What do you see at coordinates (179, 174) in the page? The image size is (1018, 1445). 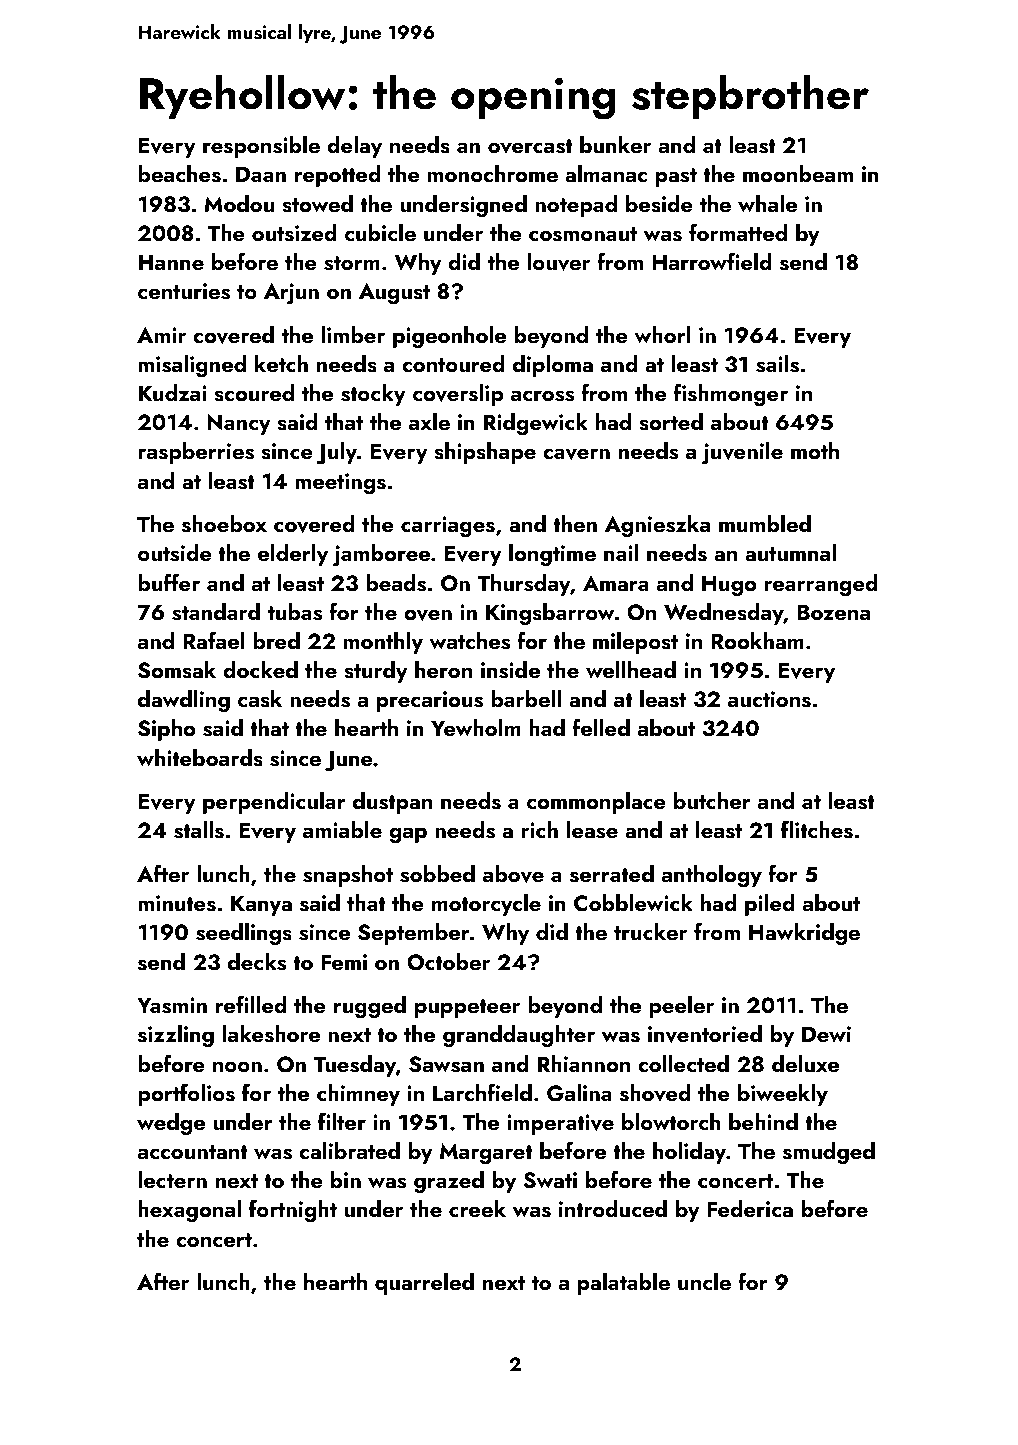 I see `beaches` at bounding box center [179, 174].
